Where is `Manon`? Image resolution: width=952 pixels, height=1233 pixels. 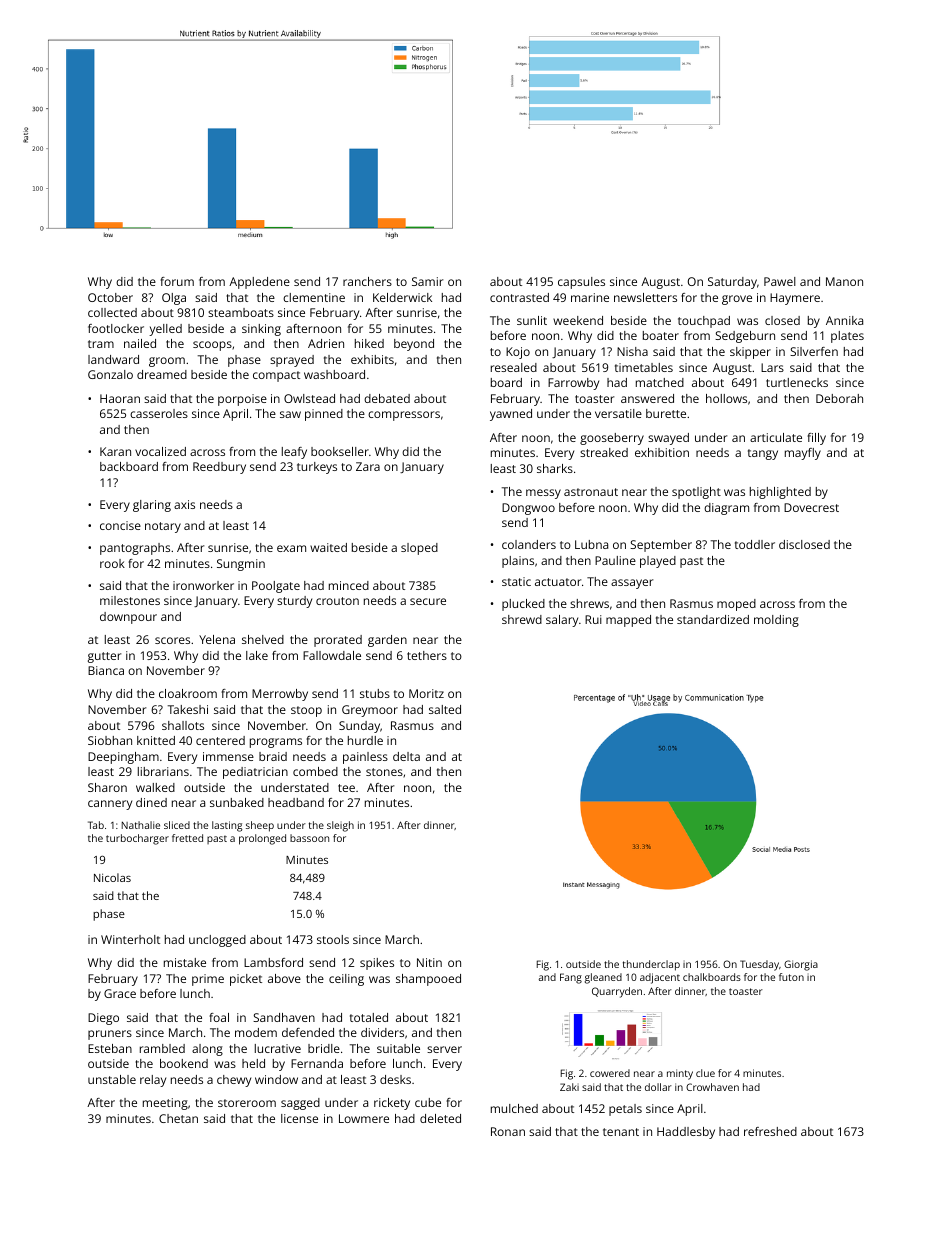
Manon is located at coordinates (844, 281).
